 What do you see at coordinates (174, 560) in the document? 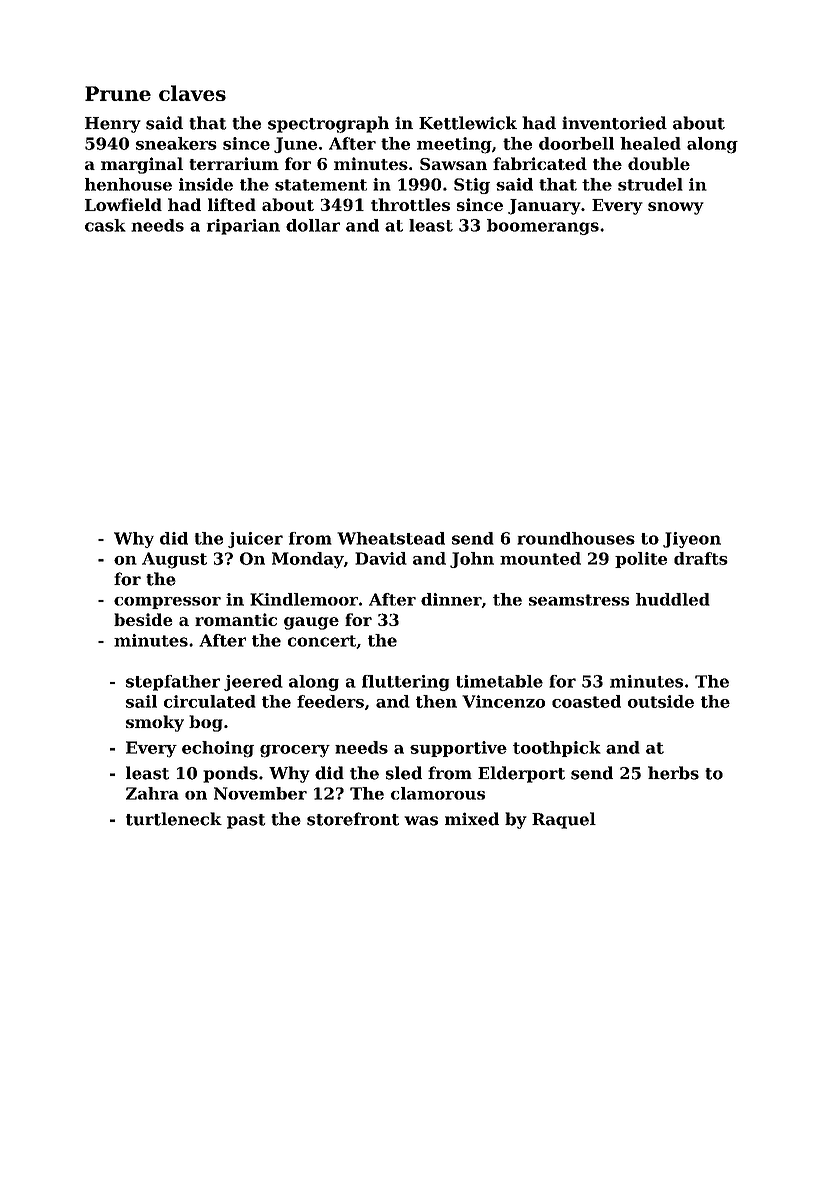
I see `August` at bounding box center [174, 560].
